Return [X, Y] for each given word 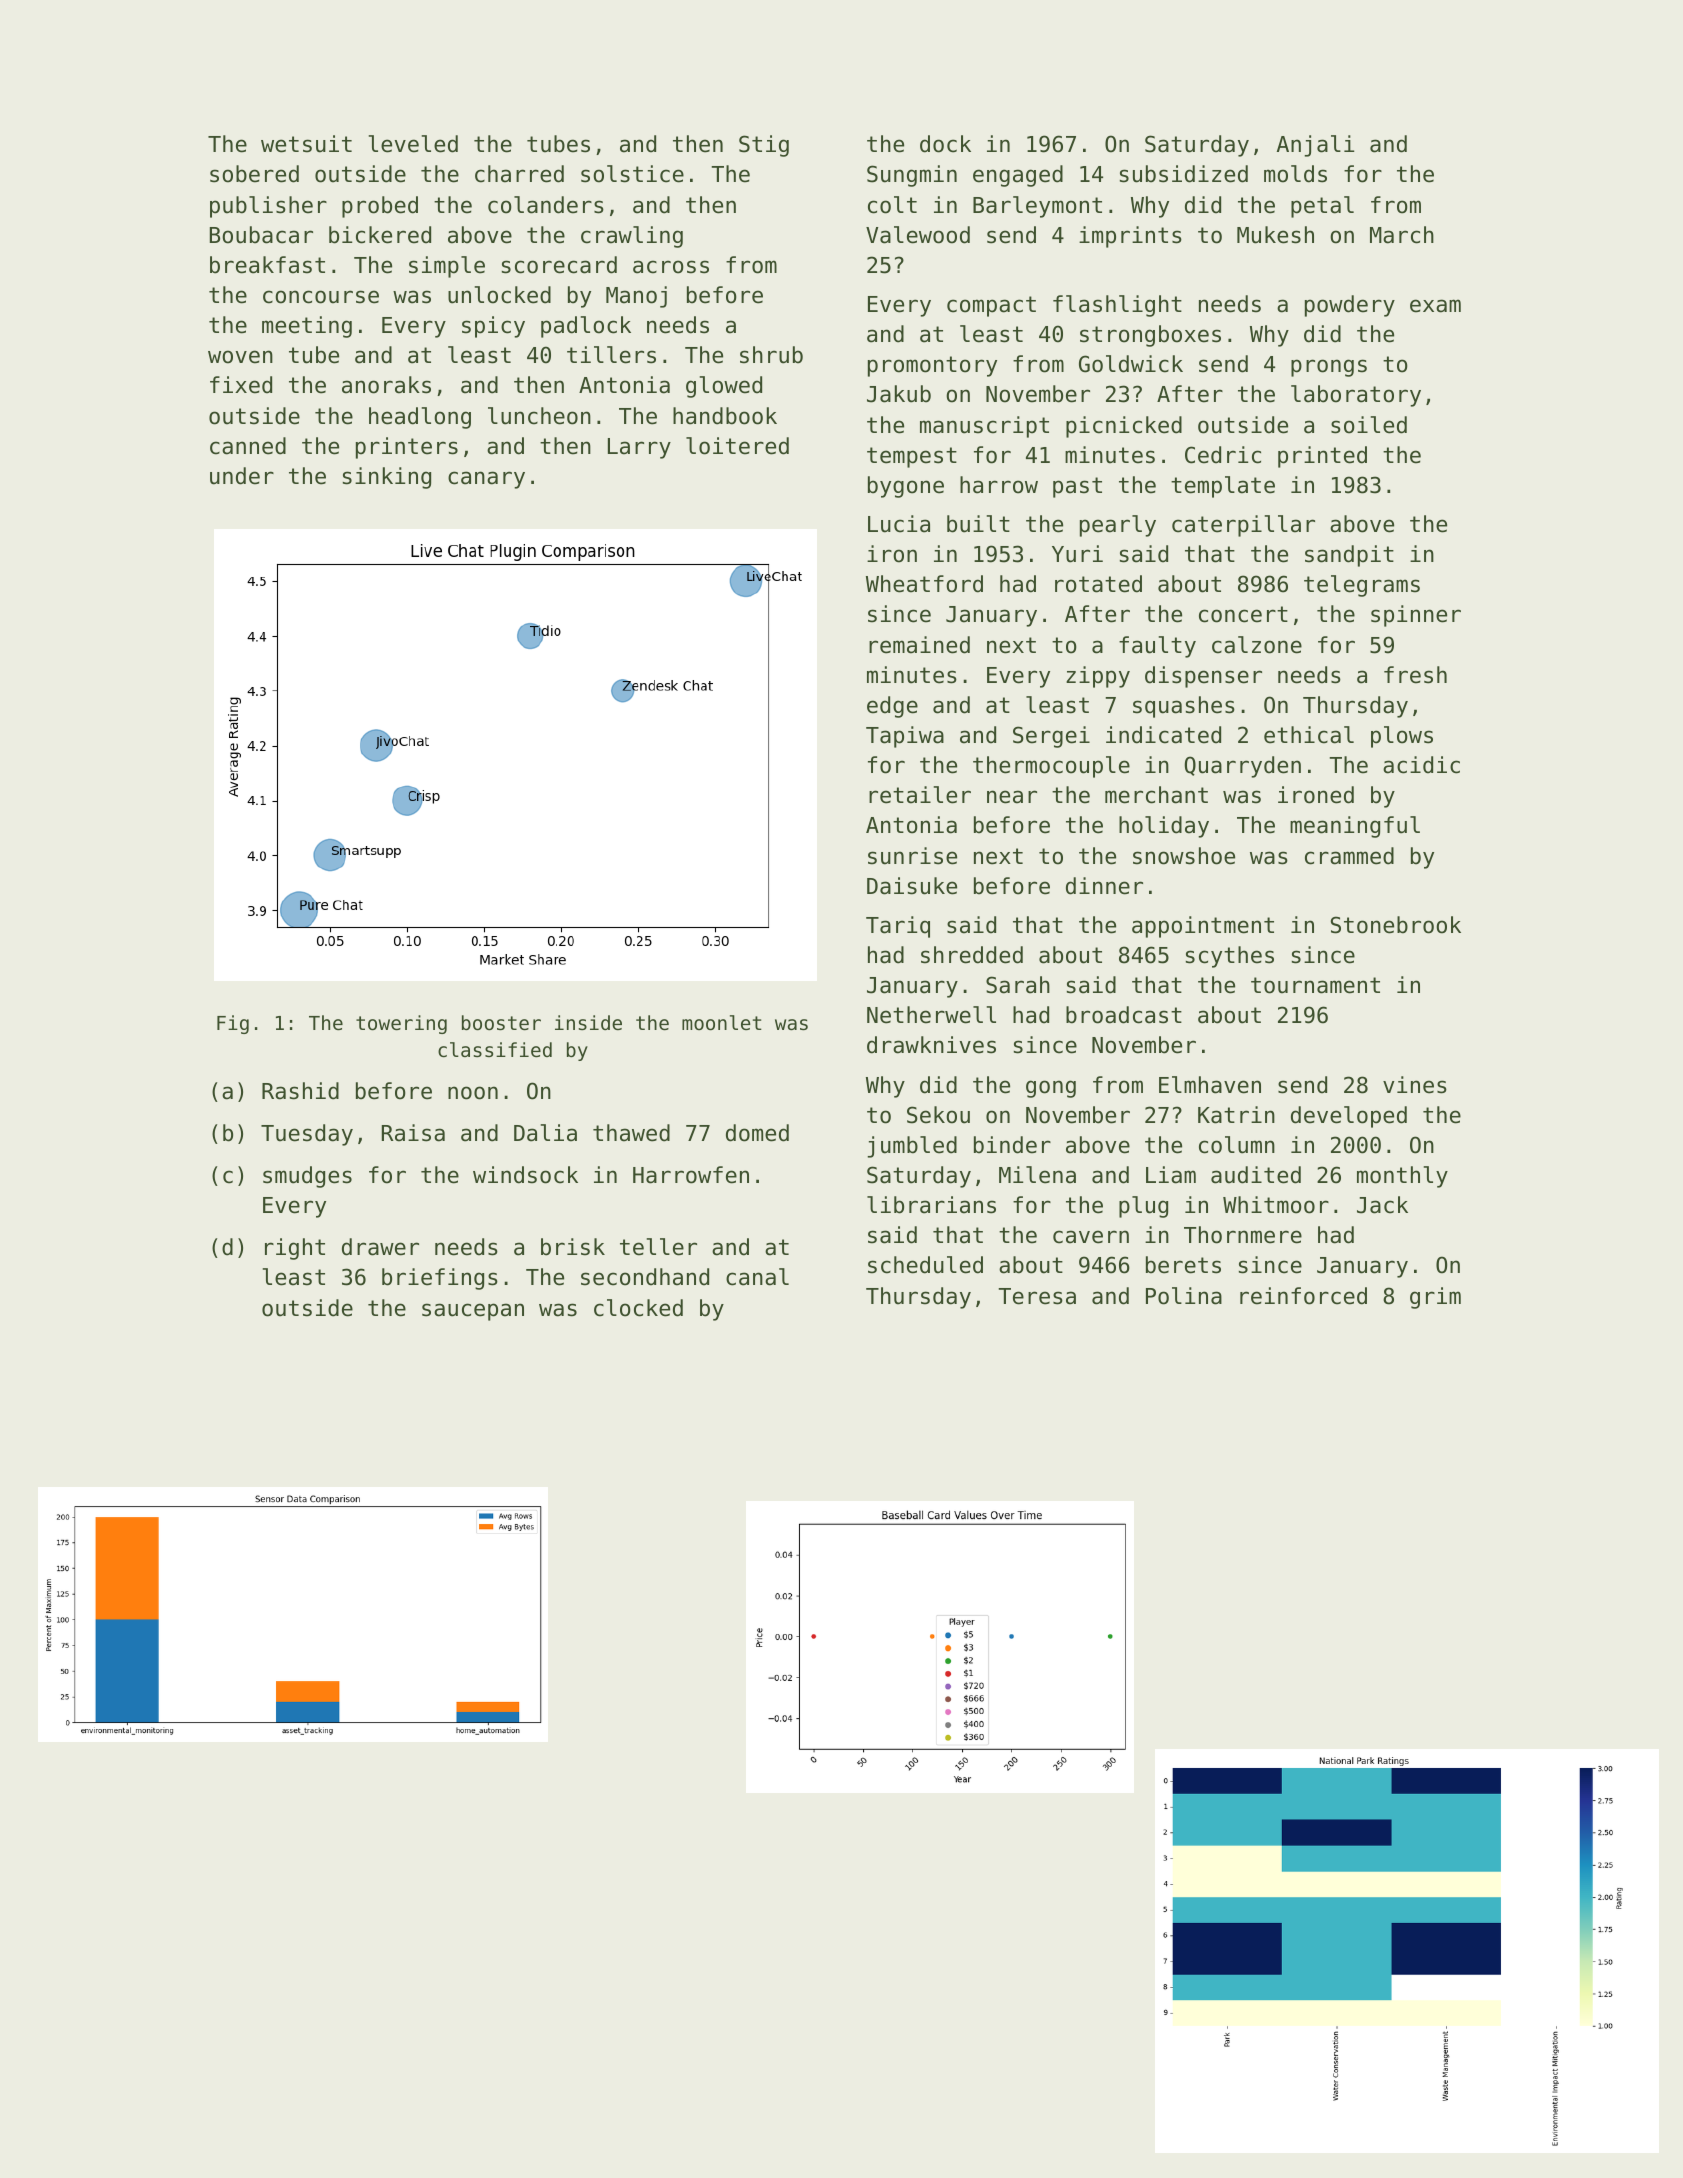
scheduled [925, 1265]
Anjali [1315, 146]
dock [945, 144]
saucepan [473, 1312]
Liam [1171, 1175]
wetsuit [306, 144]
